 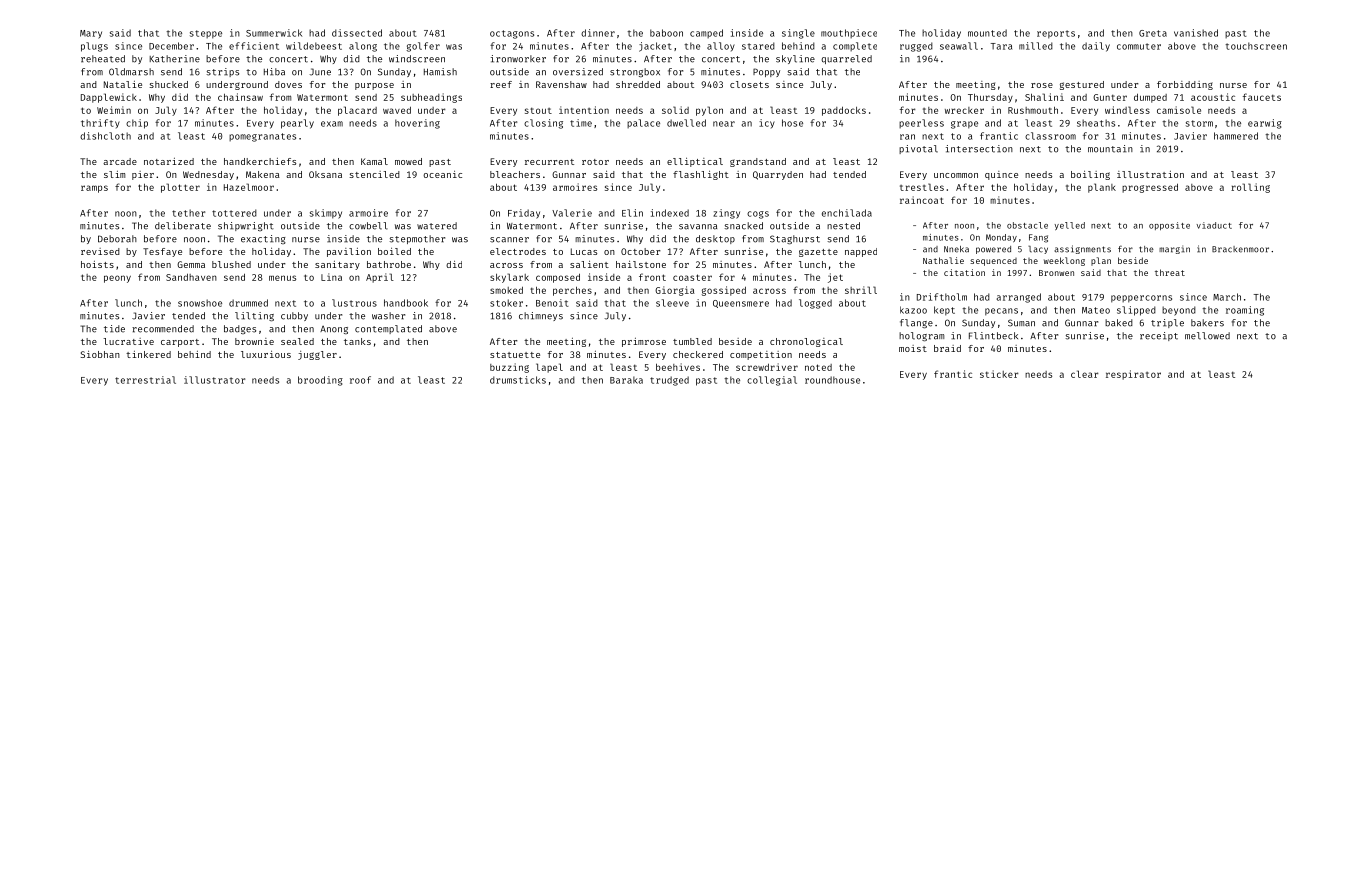 I want to click on subheadings, so click(x=431, y=98).
